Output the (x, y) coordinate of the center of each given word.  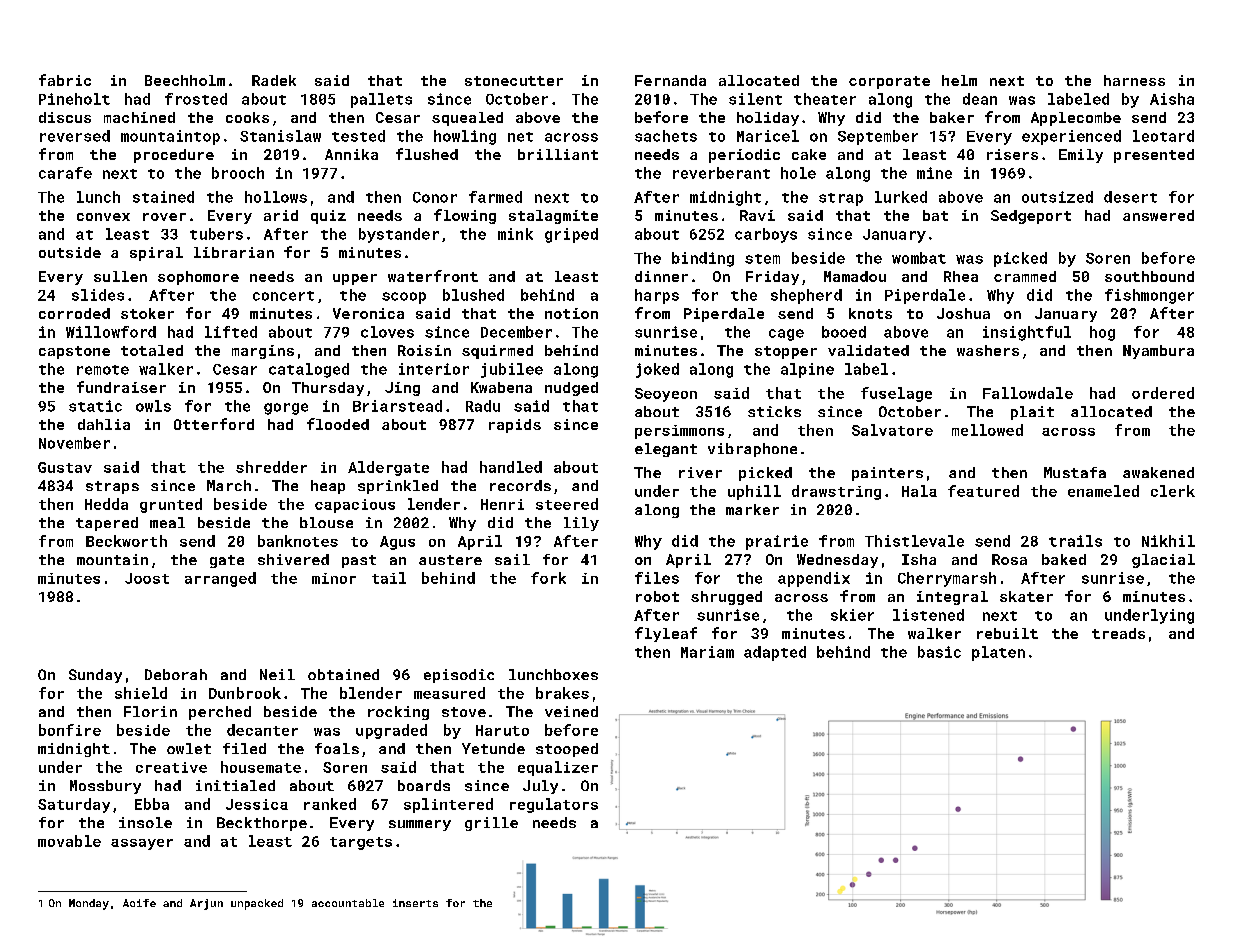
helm (959, 80)
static (95, 406)
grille (491, 824)
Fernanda (670, 80)
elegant (666, 450)
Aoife (139, 903)
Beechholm (185, 80)
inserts (415, 903)
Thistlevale (914, 541)
